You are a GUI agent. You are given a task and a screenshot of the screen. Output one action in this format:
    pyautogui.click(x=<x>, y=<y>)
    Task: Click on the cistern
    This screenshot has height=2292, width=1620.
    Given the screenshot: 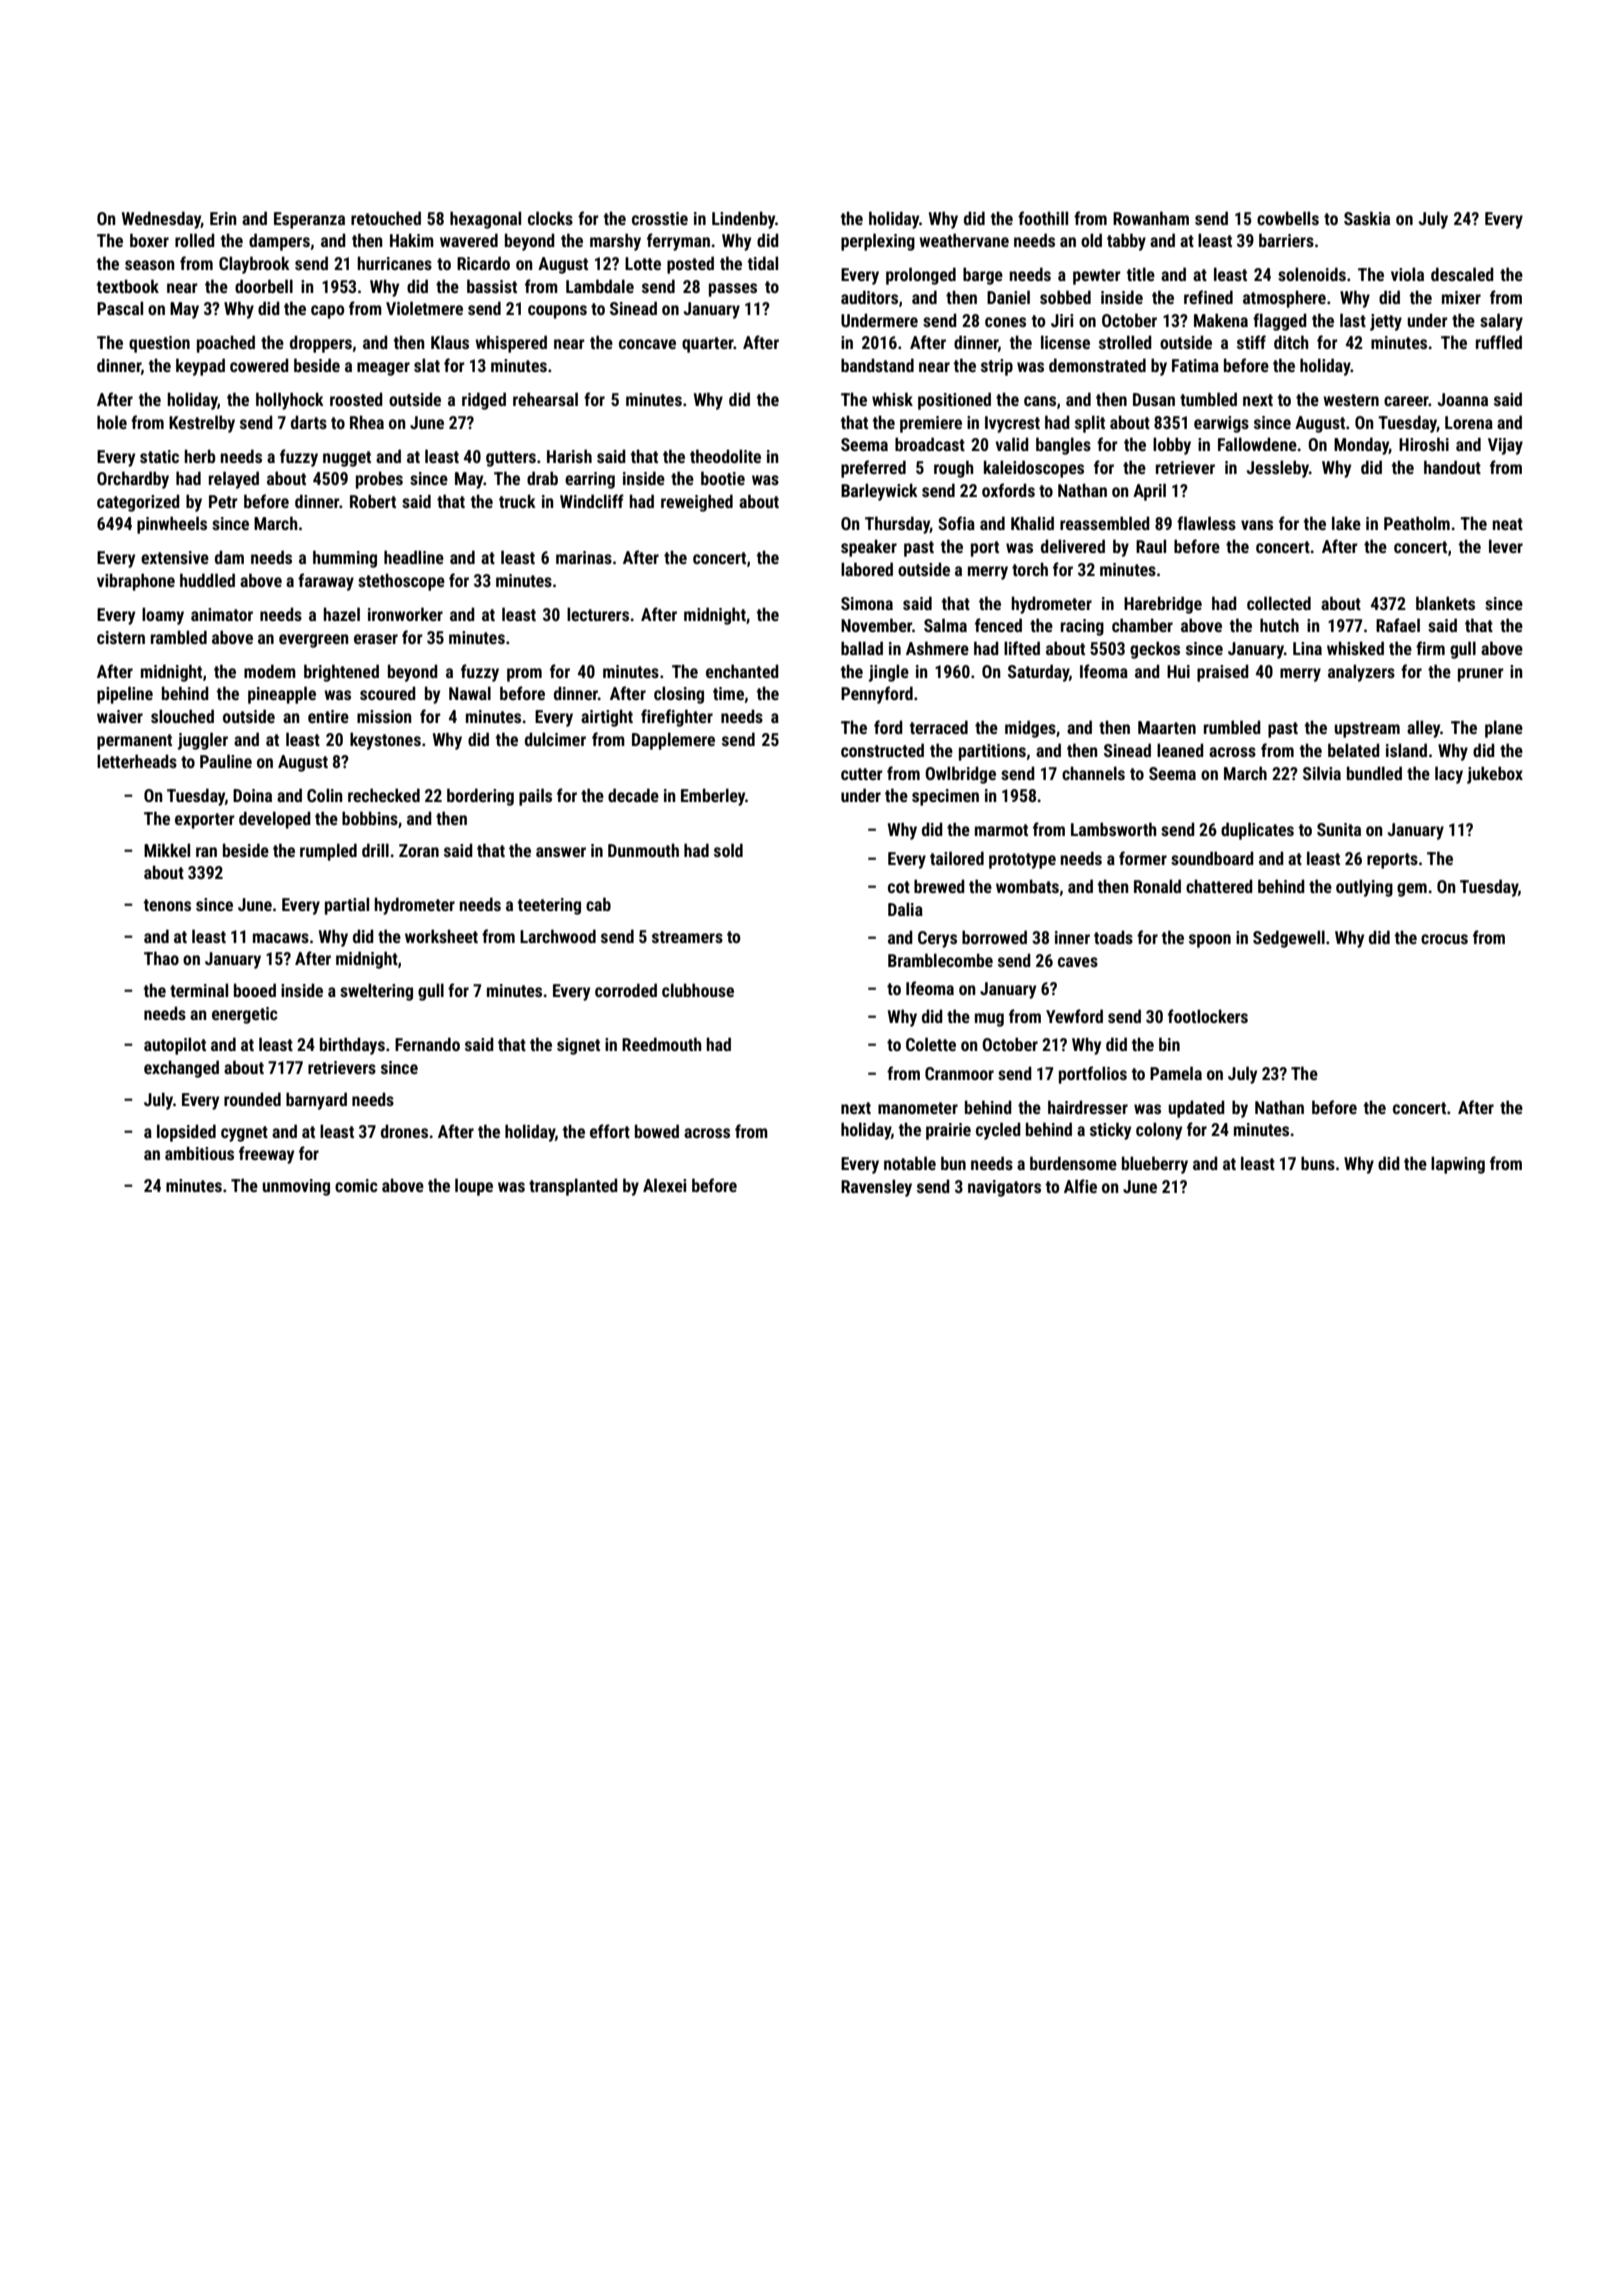 What is the action you would take?
    pyautogui.click(x=121, y=637)
